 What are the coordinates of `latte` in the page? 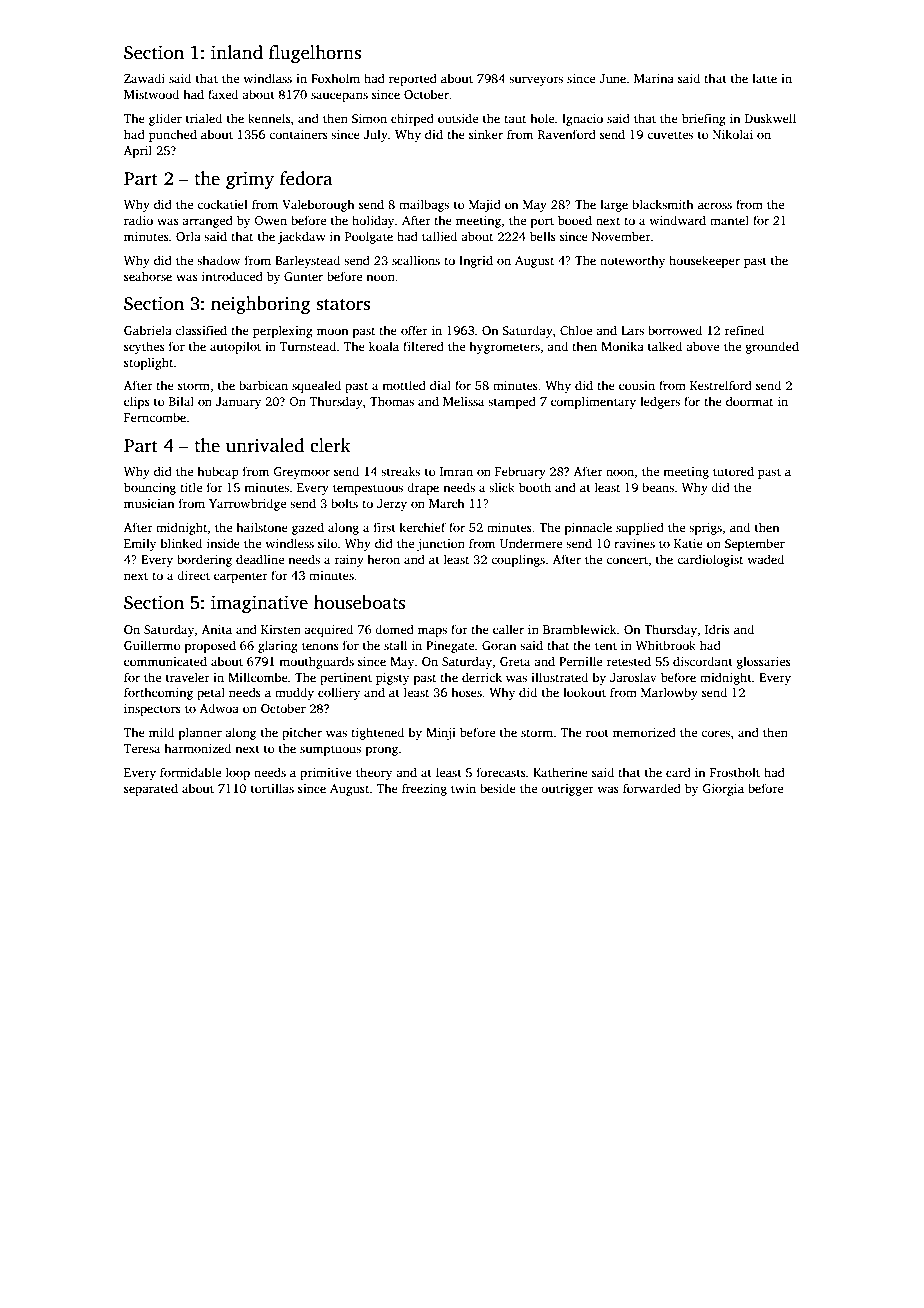 It's located at (764, 78).
